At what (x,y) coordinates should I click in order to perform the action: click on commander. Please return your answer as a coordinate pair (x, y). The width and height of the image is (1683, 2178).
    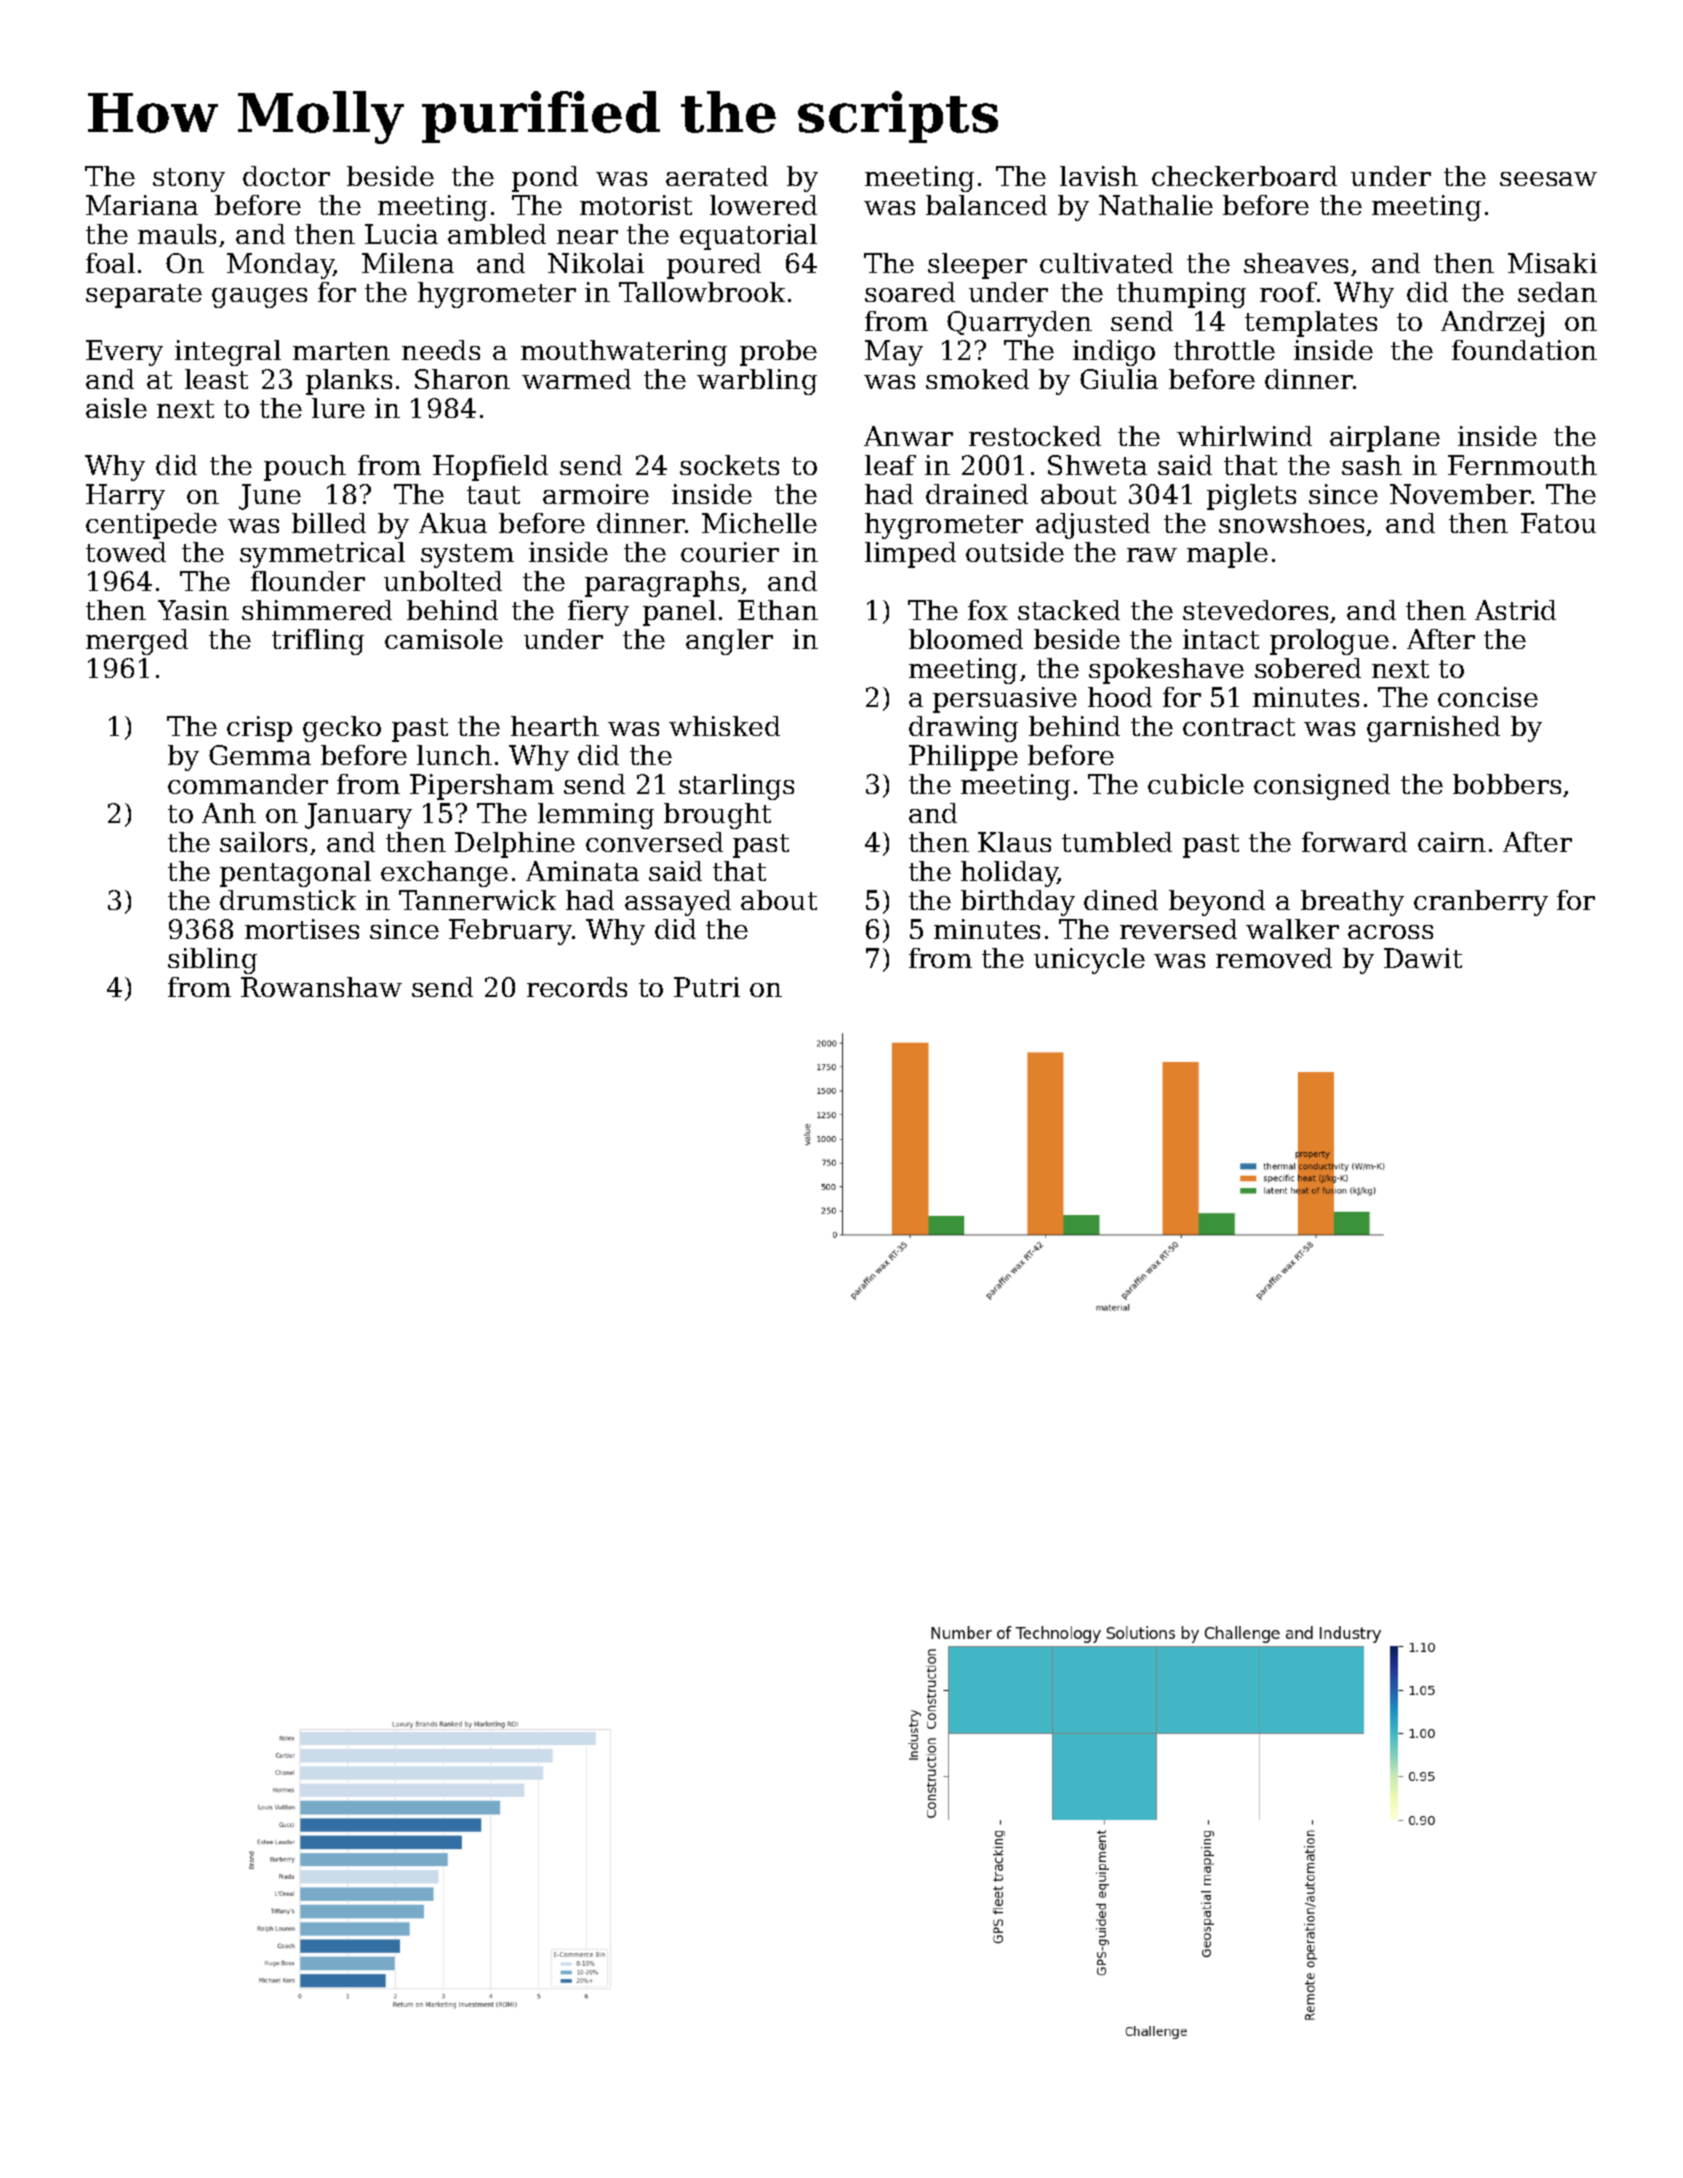
    Looking at the image, I should click on (248, 784).
